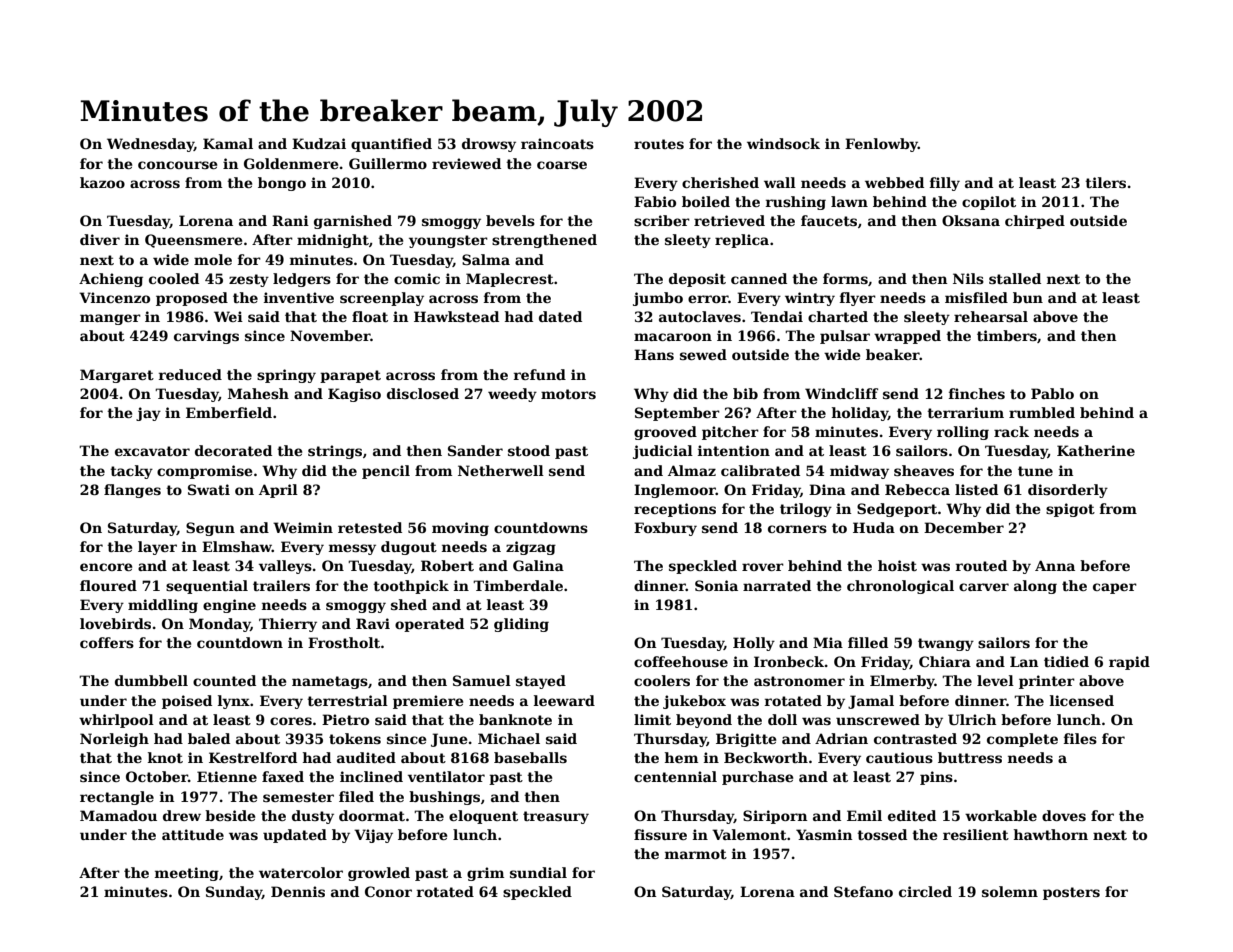 Image resolution: width=1233 pixels, height=952 pixels. Describe the element at coordinates (114, 297) in the page. I see `Vincenzo` at that location.
